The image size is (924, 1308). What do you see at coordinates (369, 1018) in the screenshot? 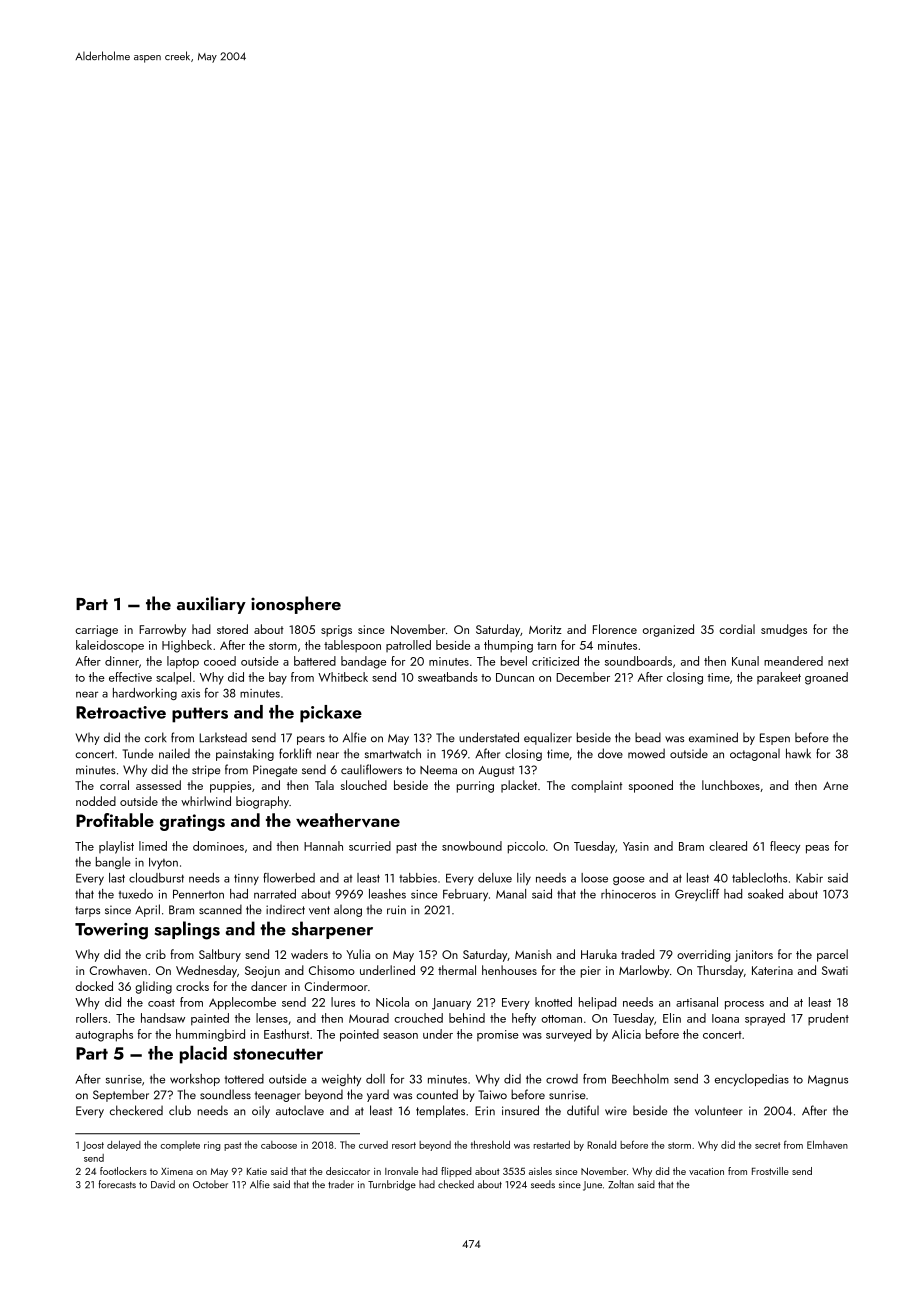
I see `Mourad` at bounding box center [369, 1018].
